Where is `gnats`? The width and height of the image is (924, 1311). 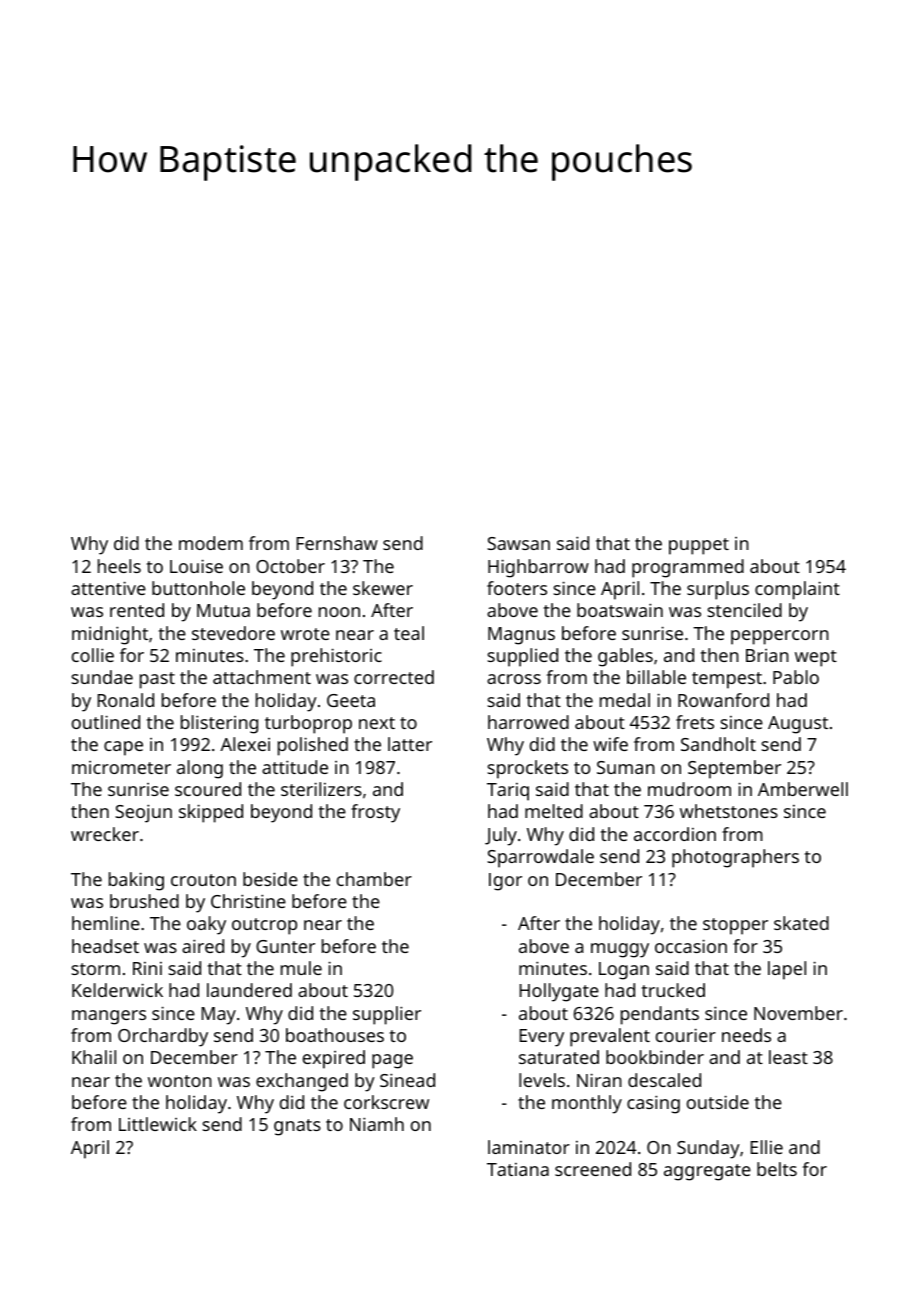 gnats is located at coordinates (297, 1127).
